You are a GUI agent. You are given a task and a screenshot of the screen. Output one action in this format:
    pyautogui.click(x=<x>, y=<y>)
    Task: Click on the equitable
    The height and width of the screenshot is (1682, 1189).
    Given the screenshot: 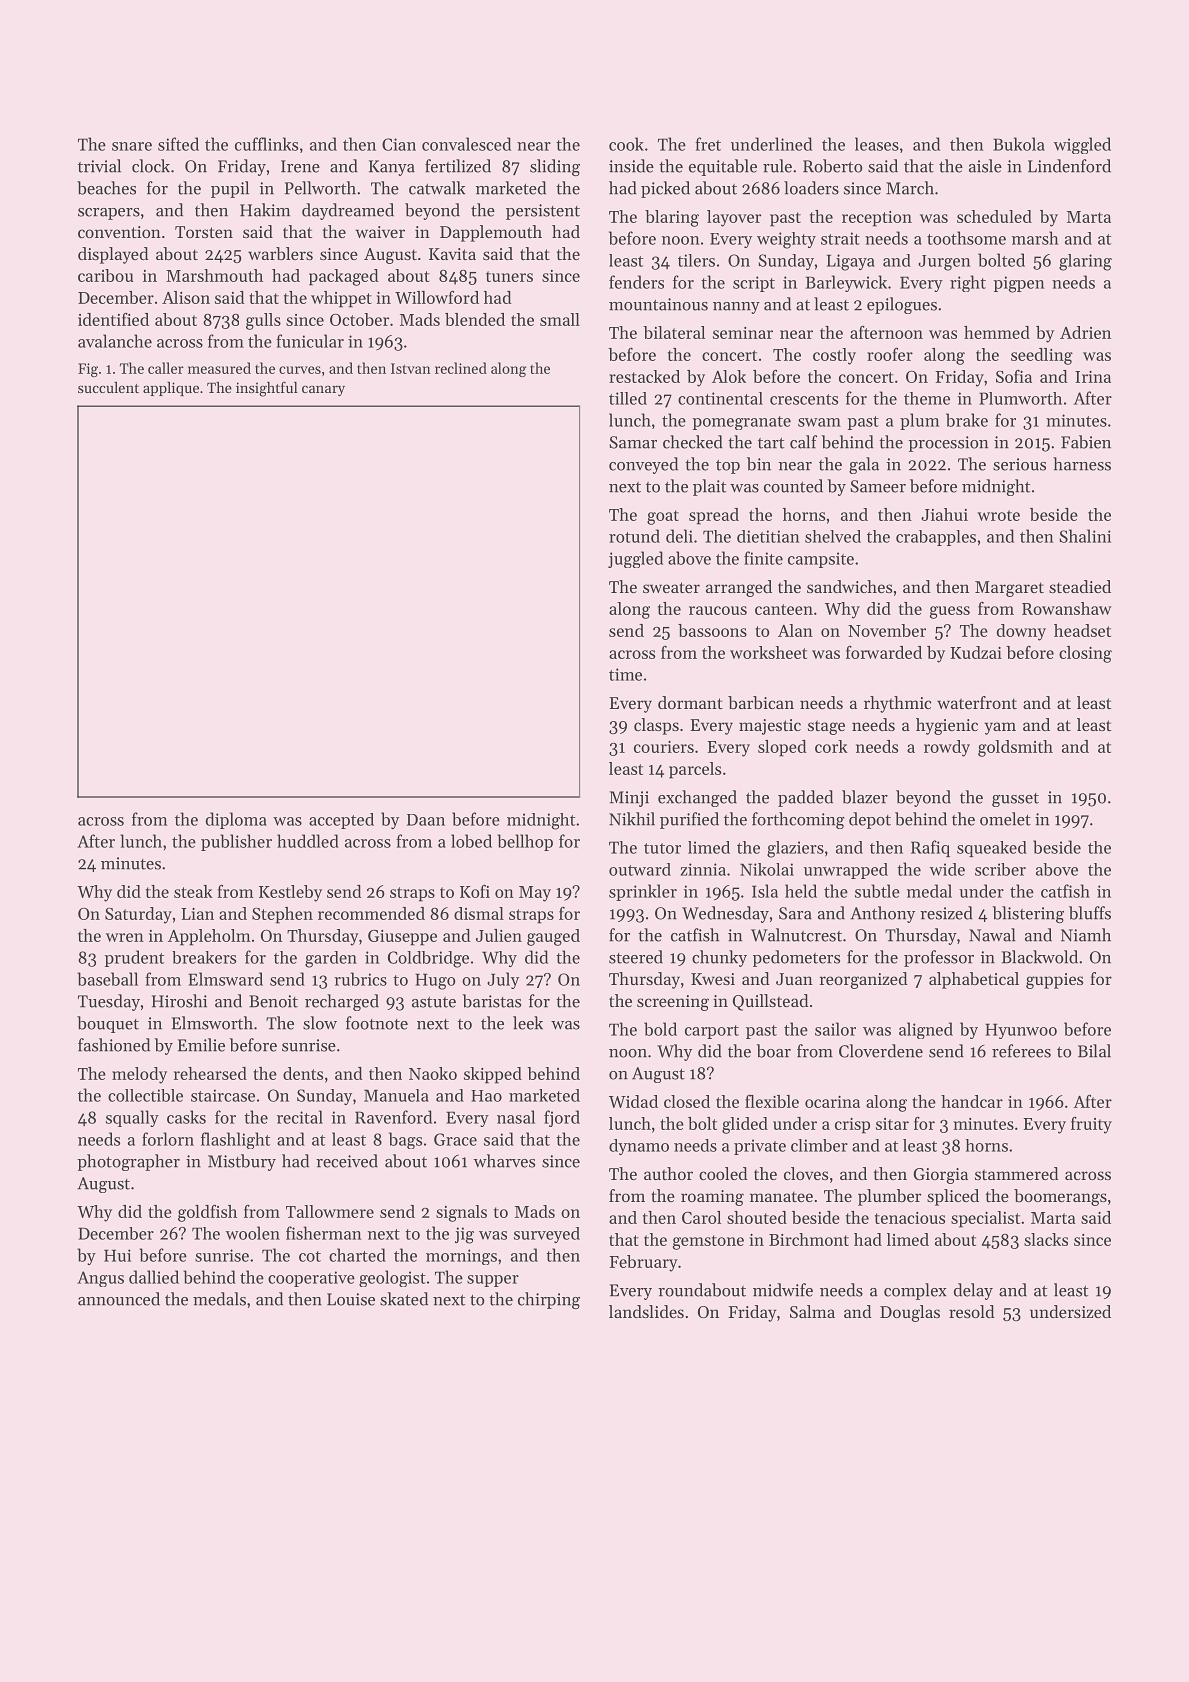 What is the action you would take?
    pyautogui.click(x=723, y=167)
